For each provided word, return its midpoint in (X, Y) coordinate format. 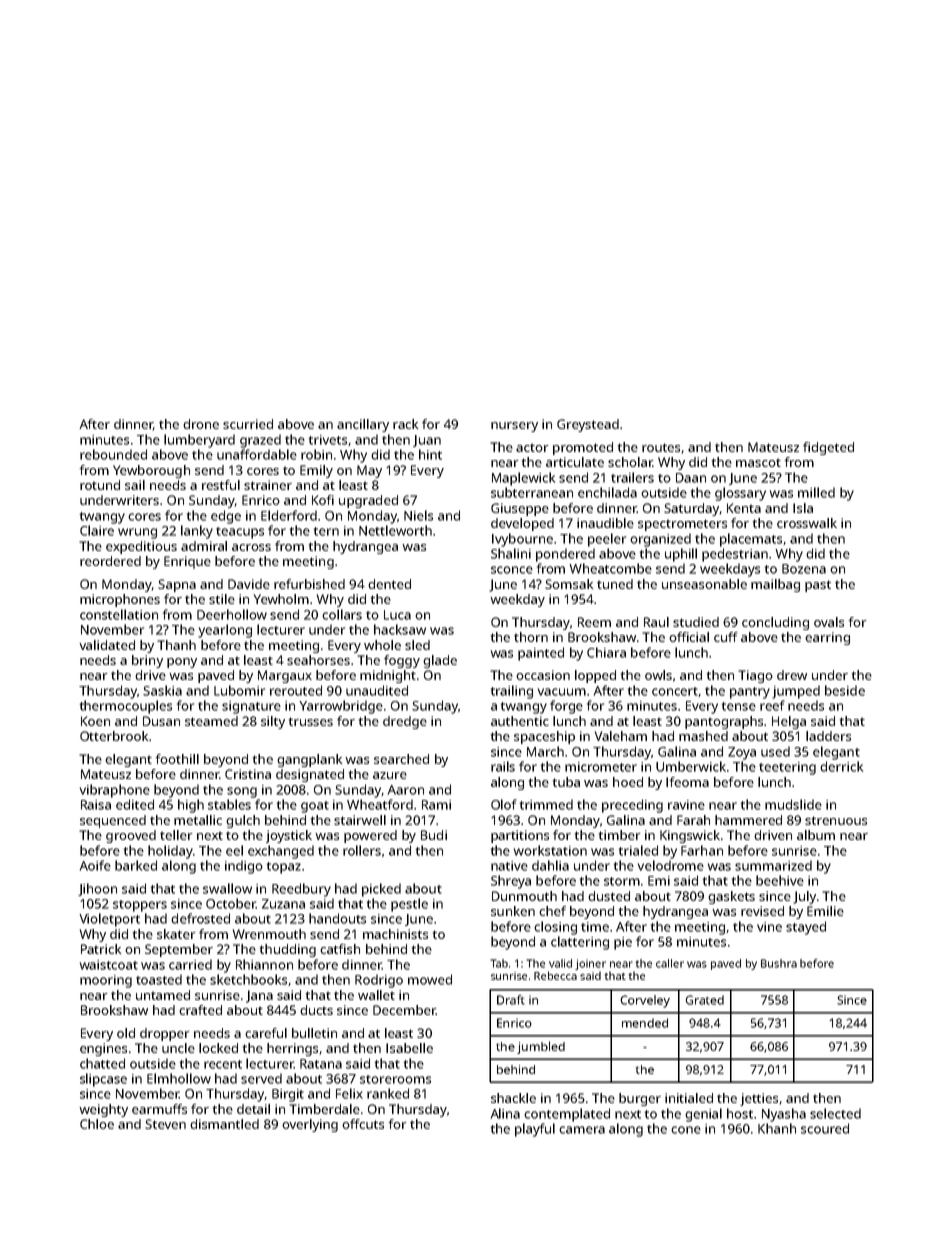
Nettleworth (395, 530)
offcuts (363, 1124)
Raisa (96, 805)
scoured (825, 1128)
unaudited (377, 690)
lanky (197, 532)
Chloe (97, 1124)
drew (792, 675)
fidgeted (828, 448)
